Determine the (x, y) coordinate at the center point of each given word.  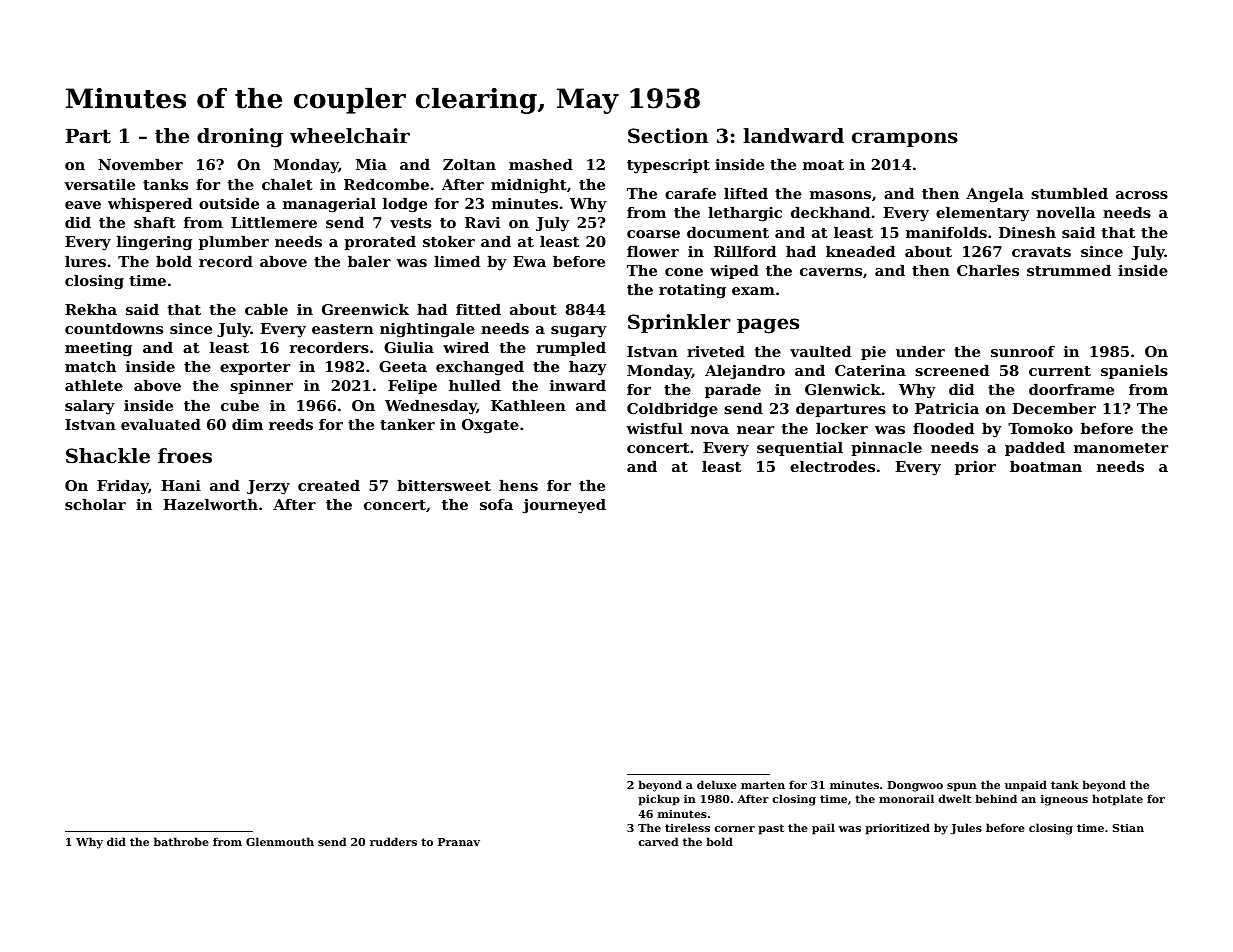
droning (240, 138)
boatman (1046, 466)
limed (457, 261)
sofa (496, 504)
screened (952, 370)
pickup (659, 800)
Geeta (403, 366)
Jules (966, 828)
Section (668, 136)
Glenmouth (280, 841)
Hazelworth (210, 504)
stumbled (1069, 193)
